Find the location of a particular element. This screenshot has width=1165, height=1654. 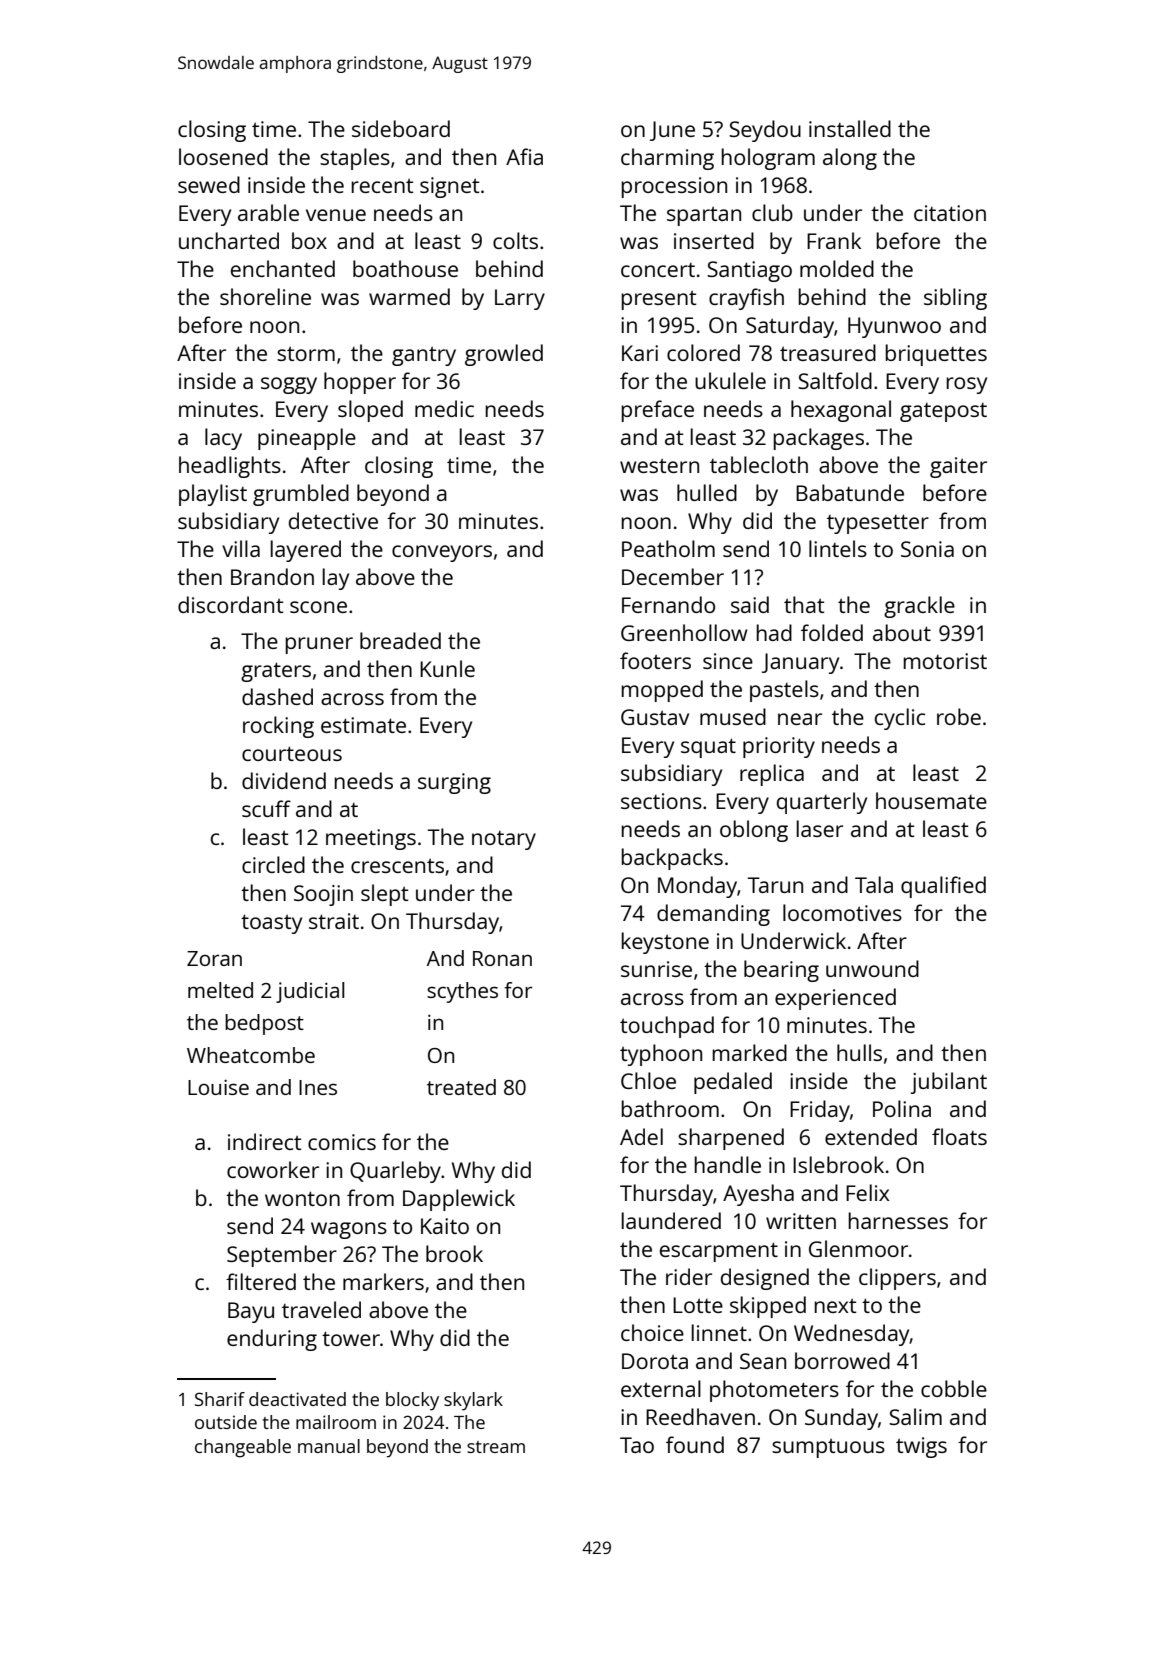

rider is located at coordinates (689, 1276).
